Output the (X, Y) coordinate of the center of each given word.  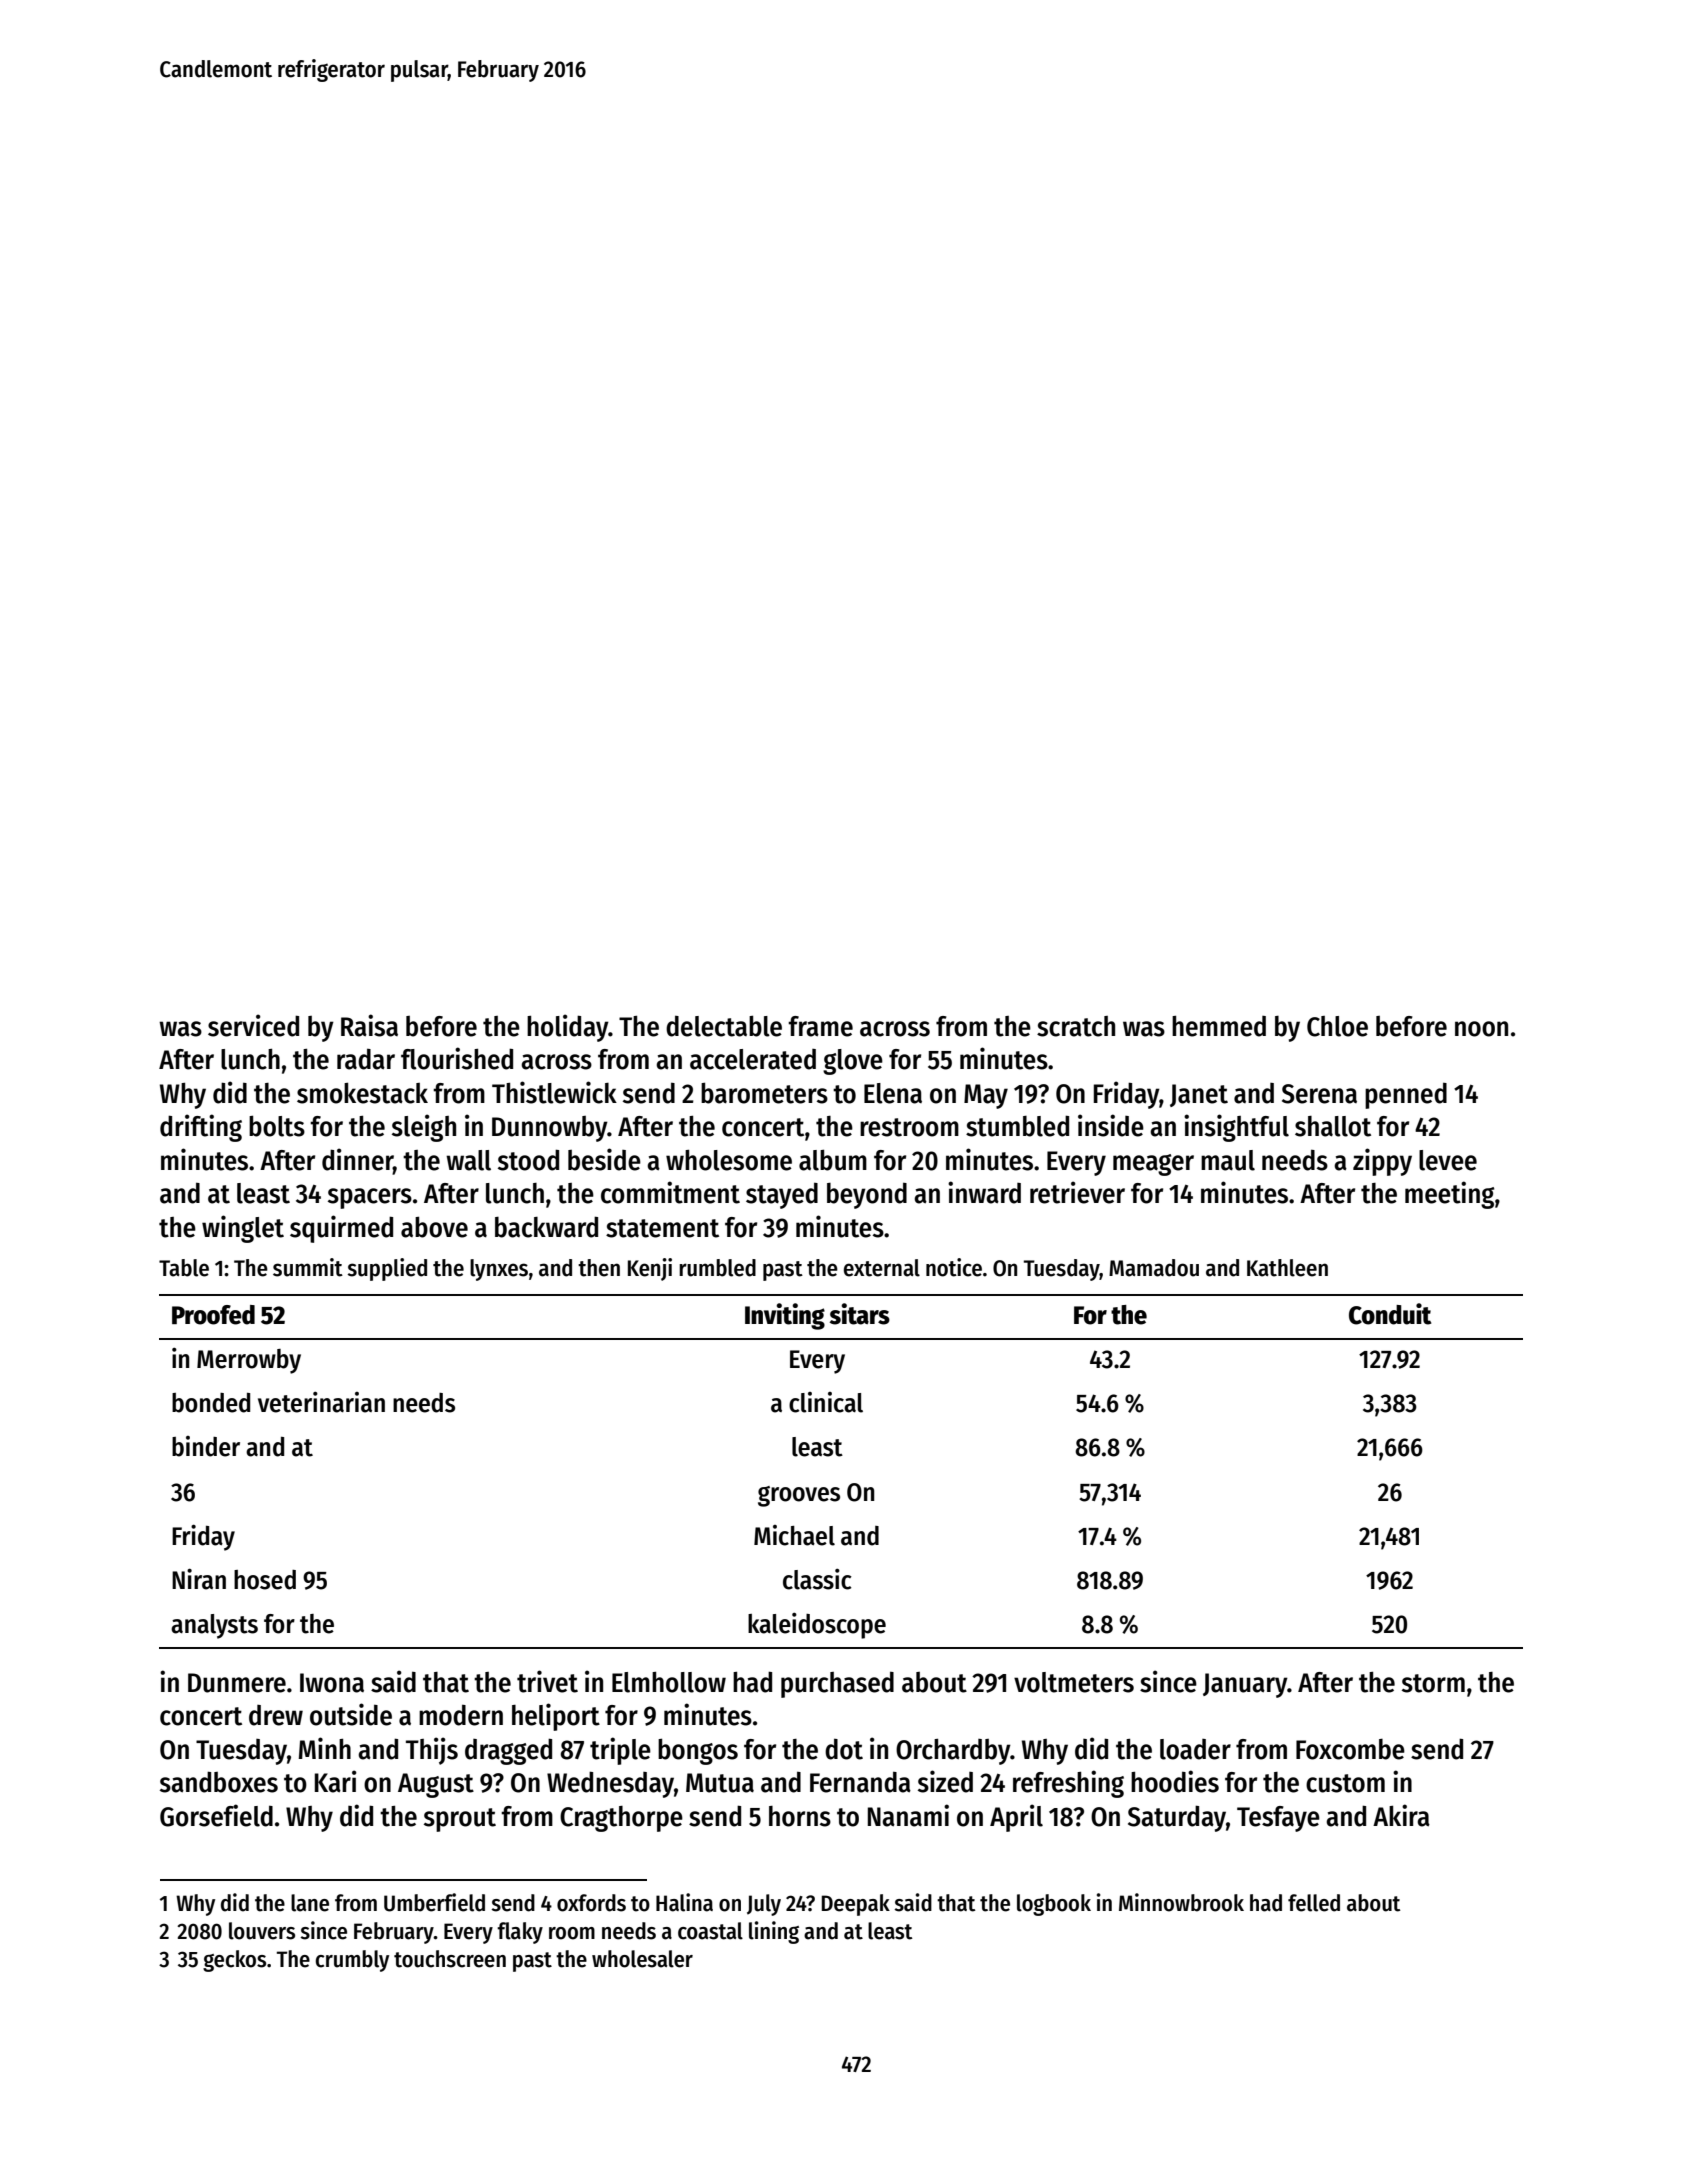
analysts (214, 1626)
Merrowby (249, 1361)
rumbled (717, 1268)
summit (308, 1267)
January (1245, 1685)
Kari (336, 1781)
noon (1481, 1029)
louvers (262, 1931)
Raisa (369, 1025)
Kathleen (1287, 1268)
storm (1433, 1683)
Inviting (785, 1316)
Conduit (1390, 1314)
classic (817, 1579)
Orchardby (953, 1752)
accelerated (753, 1059)
